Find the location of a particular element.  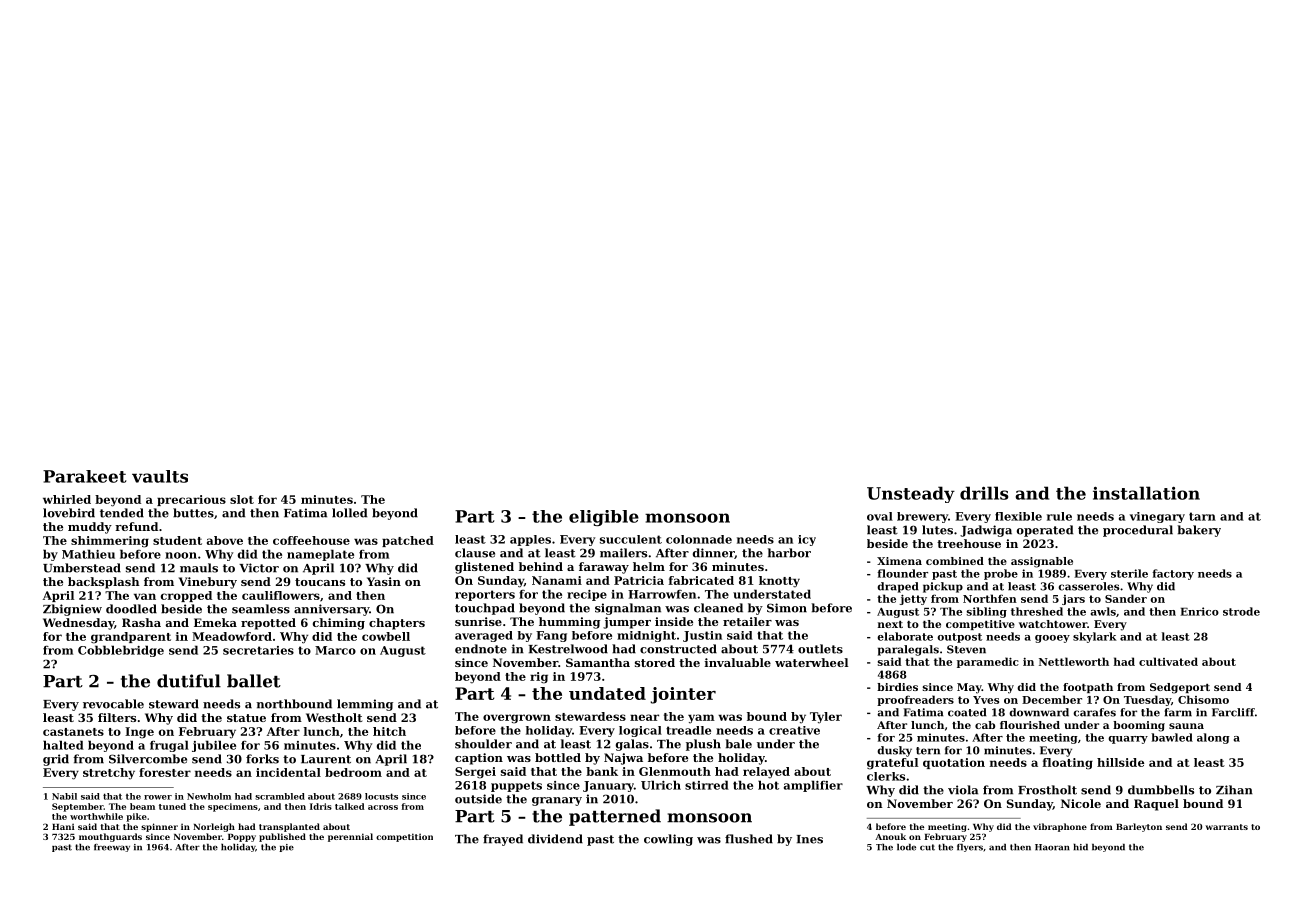

eligible is located at coordinates (604, 518).
